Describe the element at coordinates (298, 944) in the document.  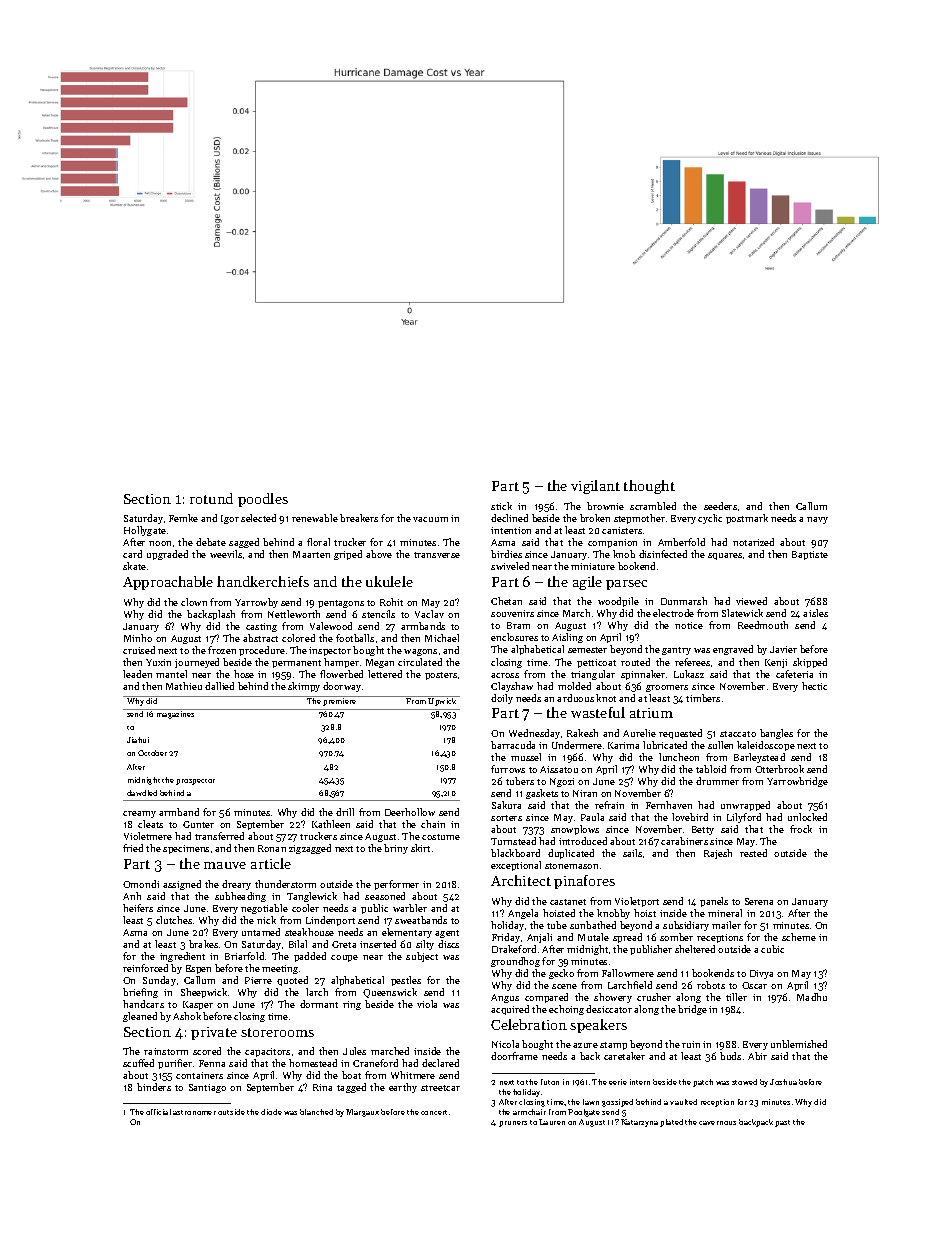
I see `Bilal` at that location.
